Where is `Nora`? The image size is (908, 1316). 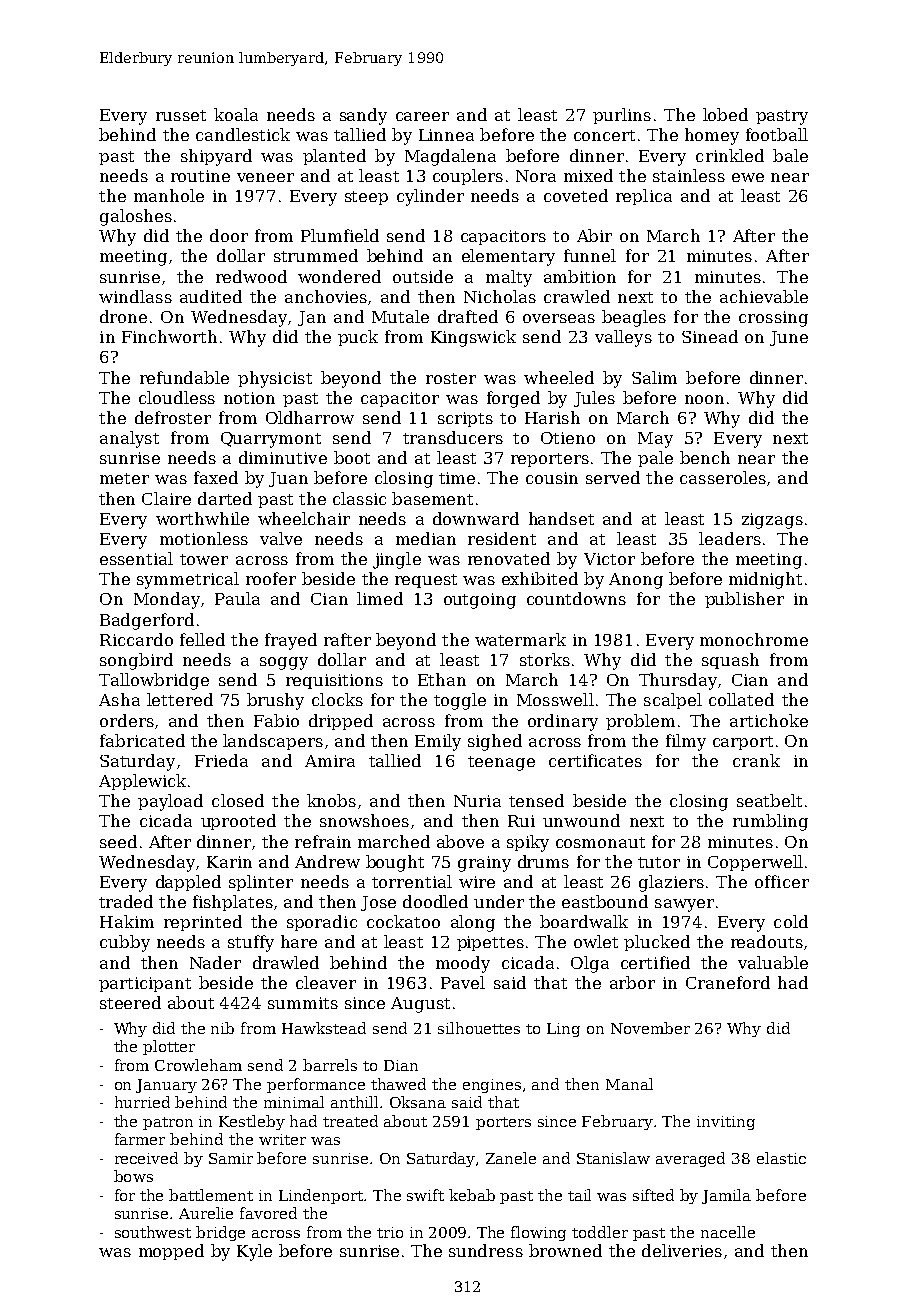 Nora is located at coordinates (536, 176).
